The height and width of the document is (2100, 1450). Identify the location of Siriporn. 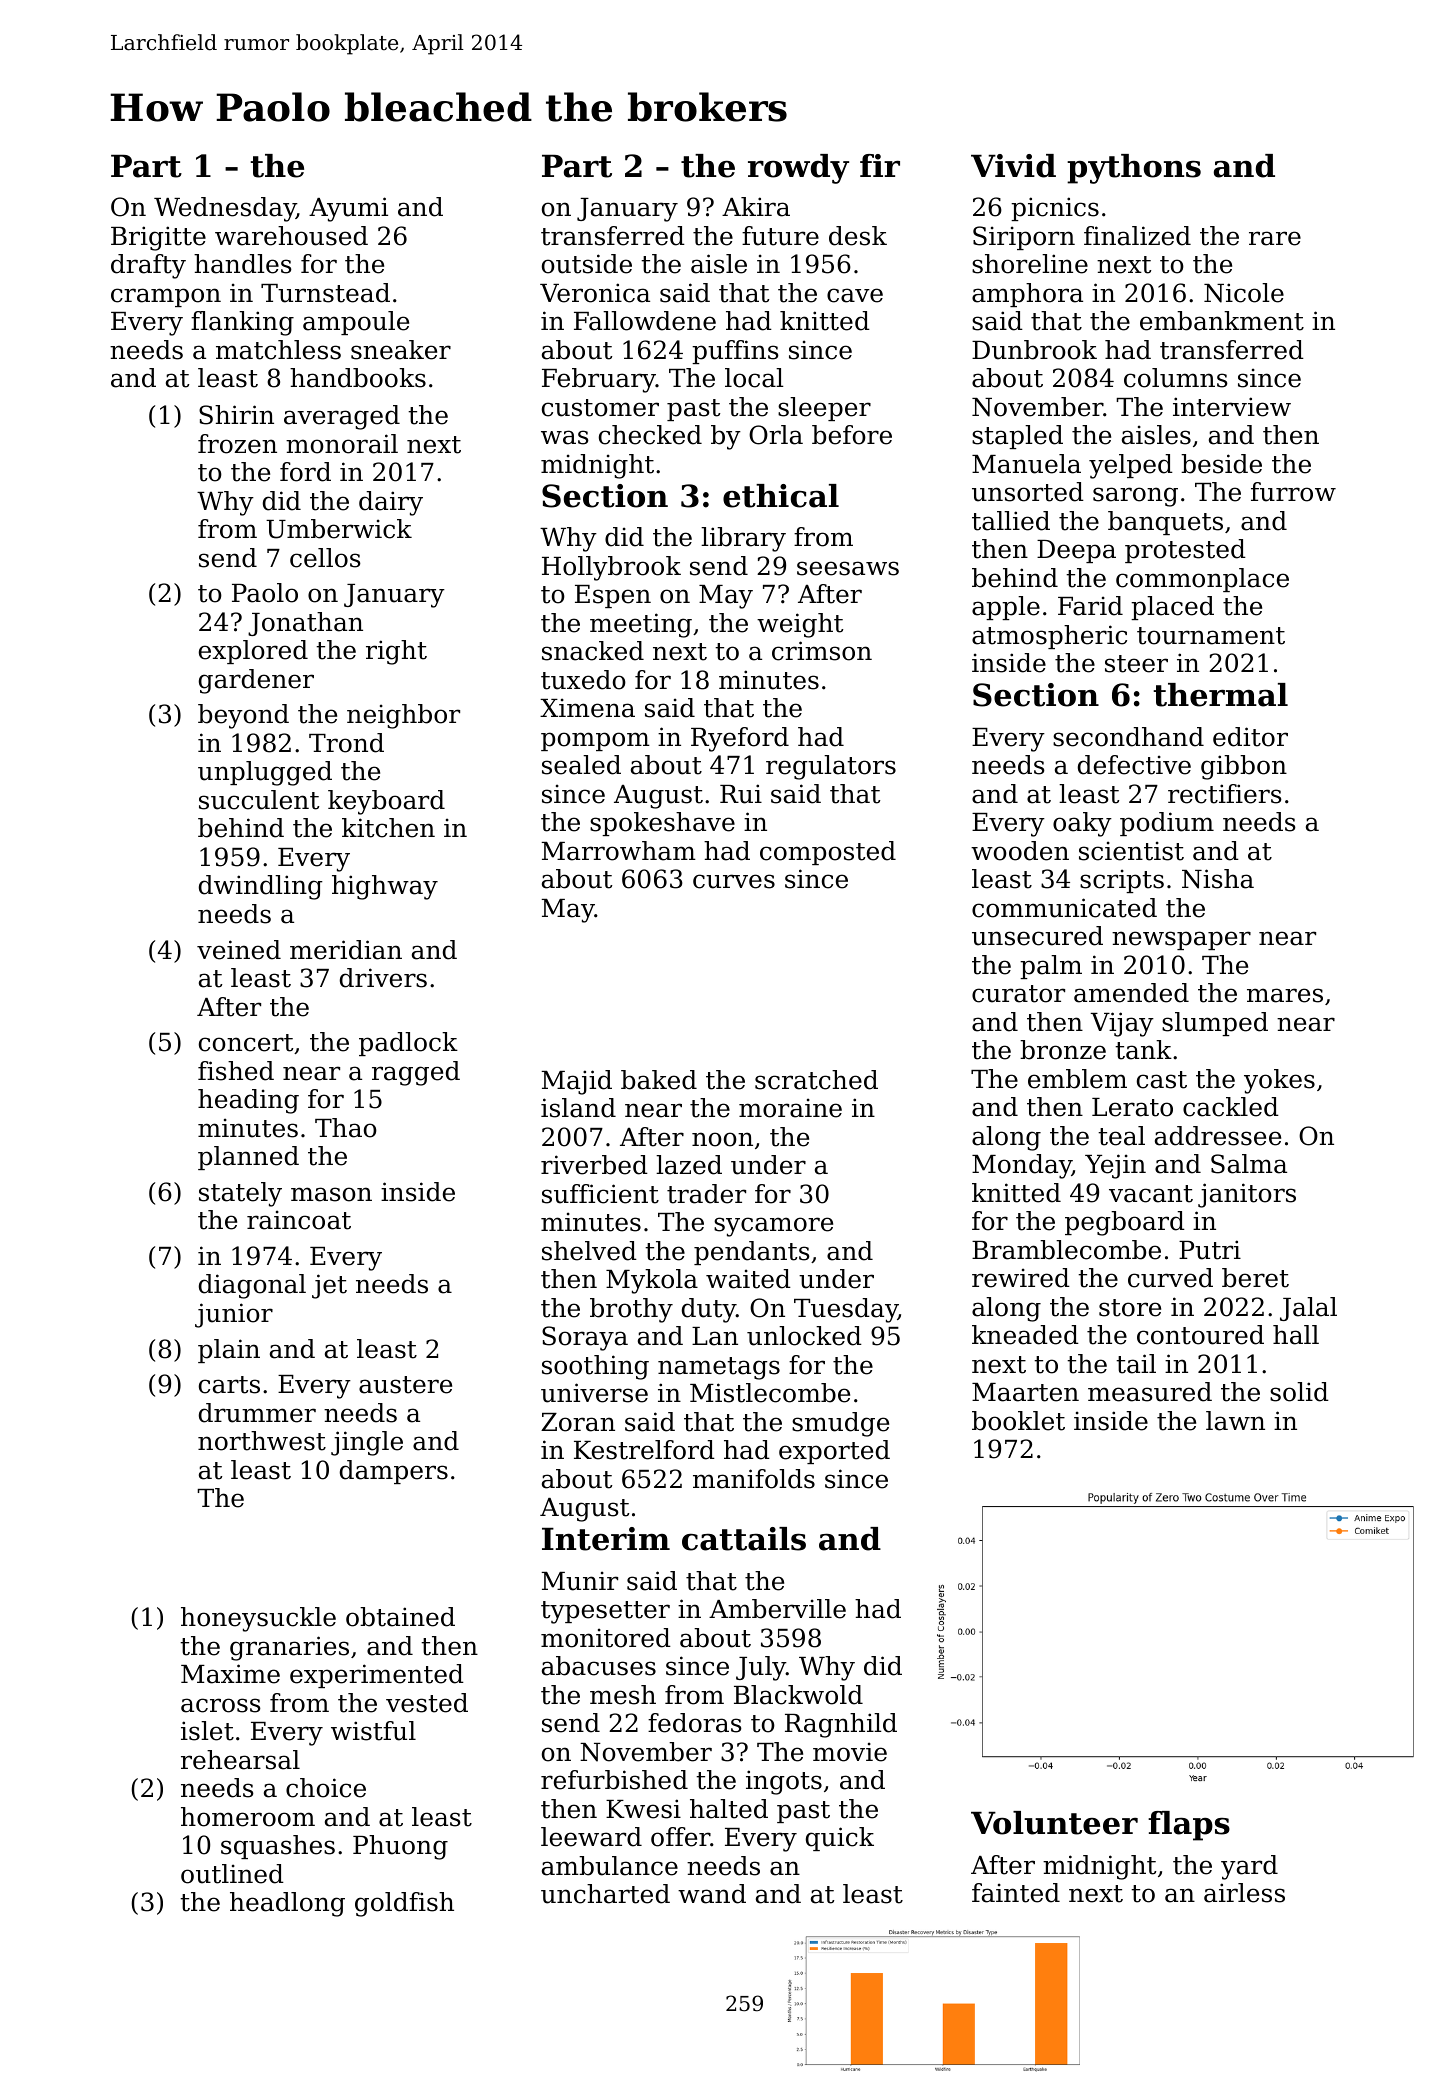
(1024, 238).
